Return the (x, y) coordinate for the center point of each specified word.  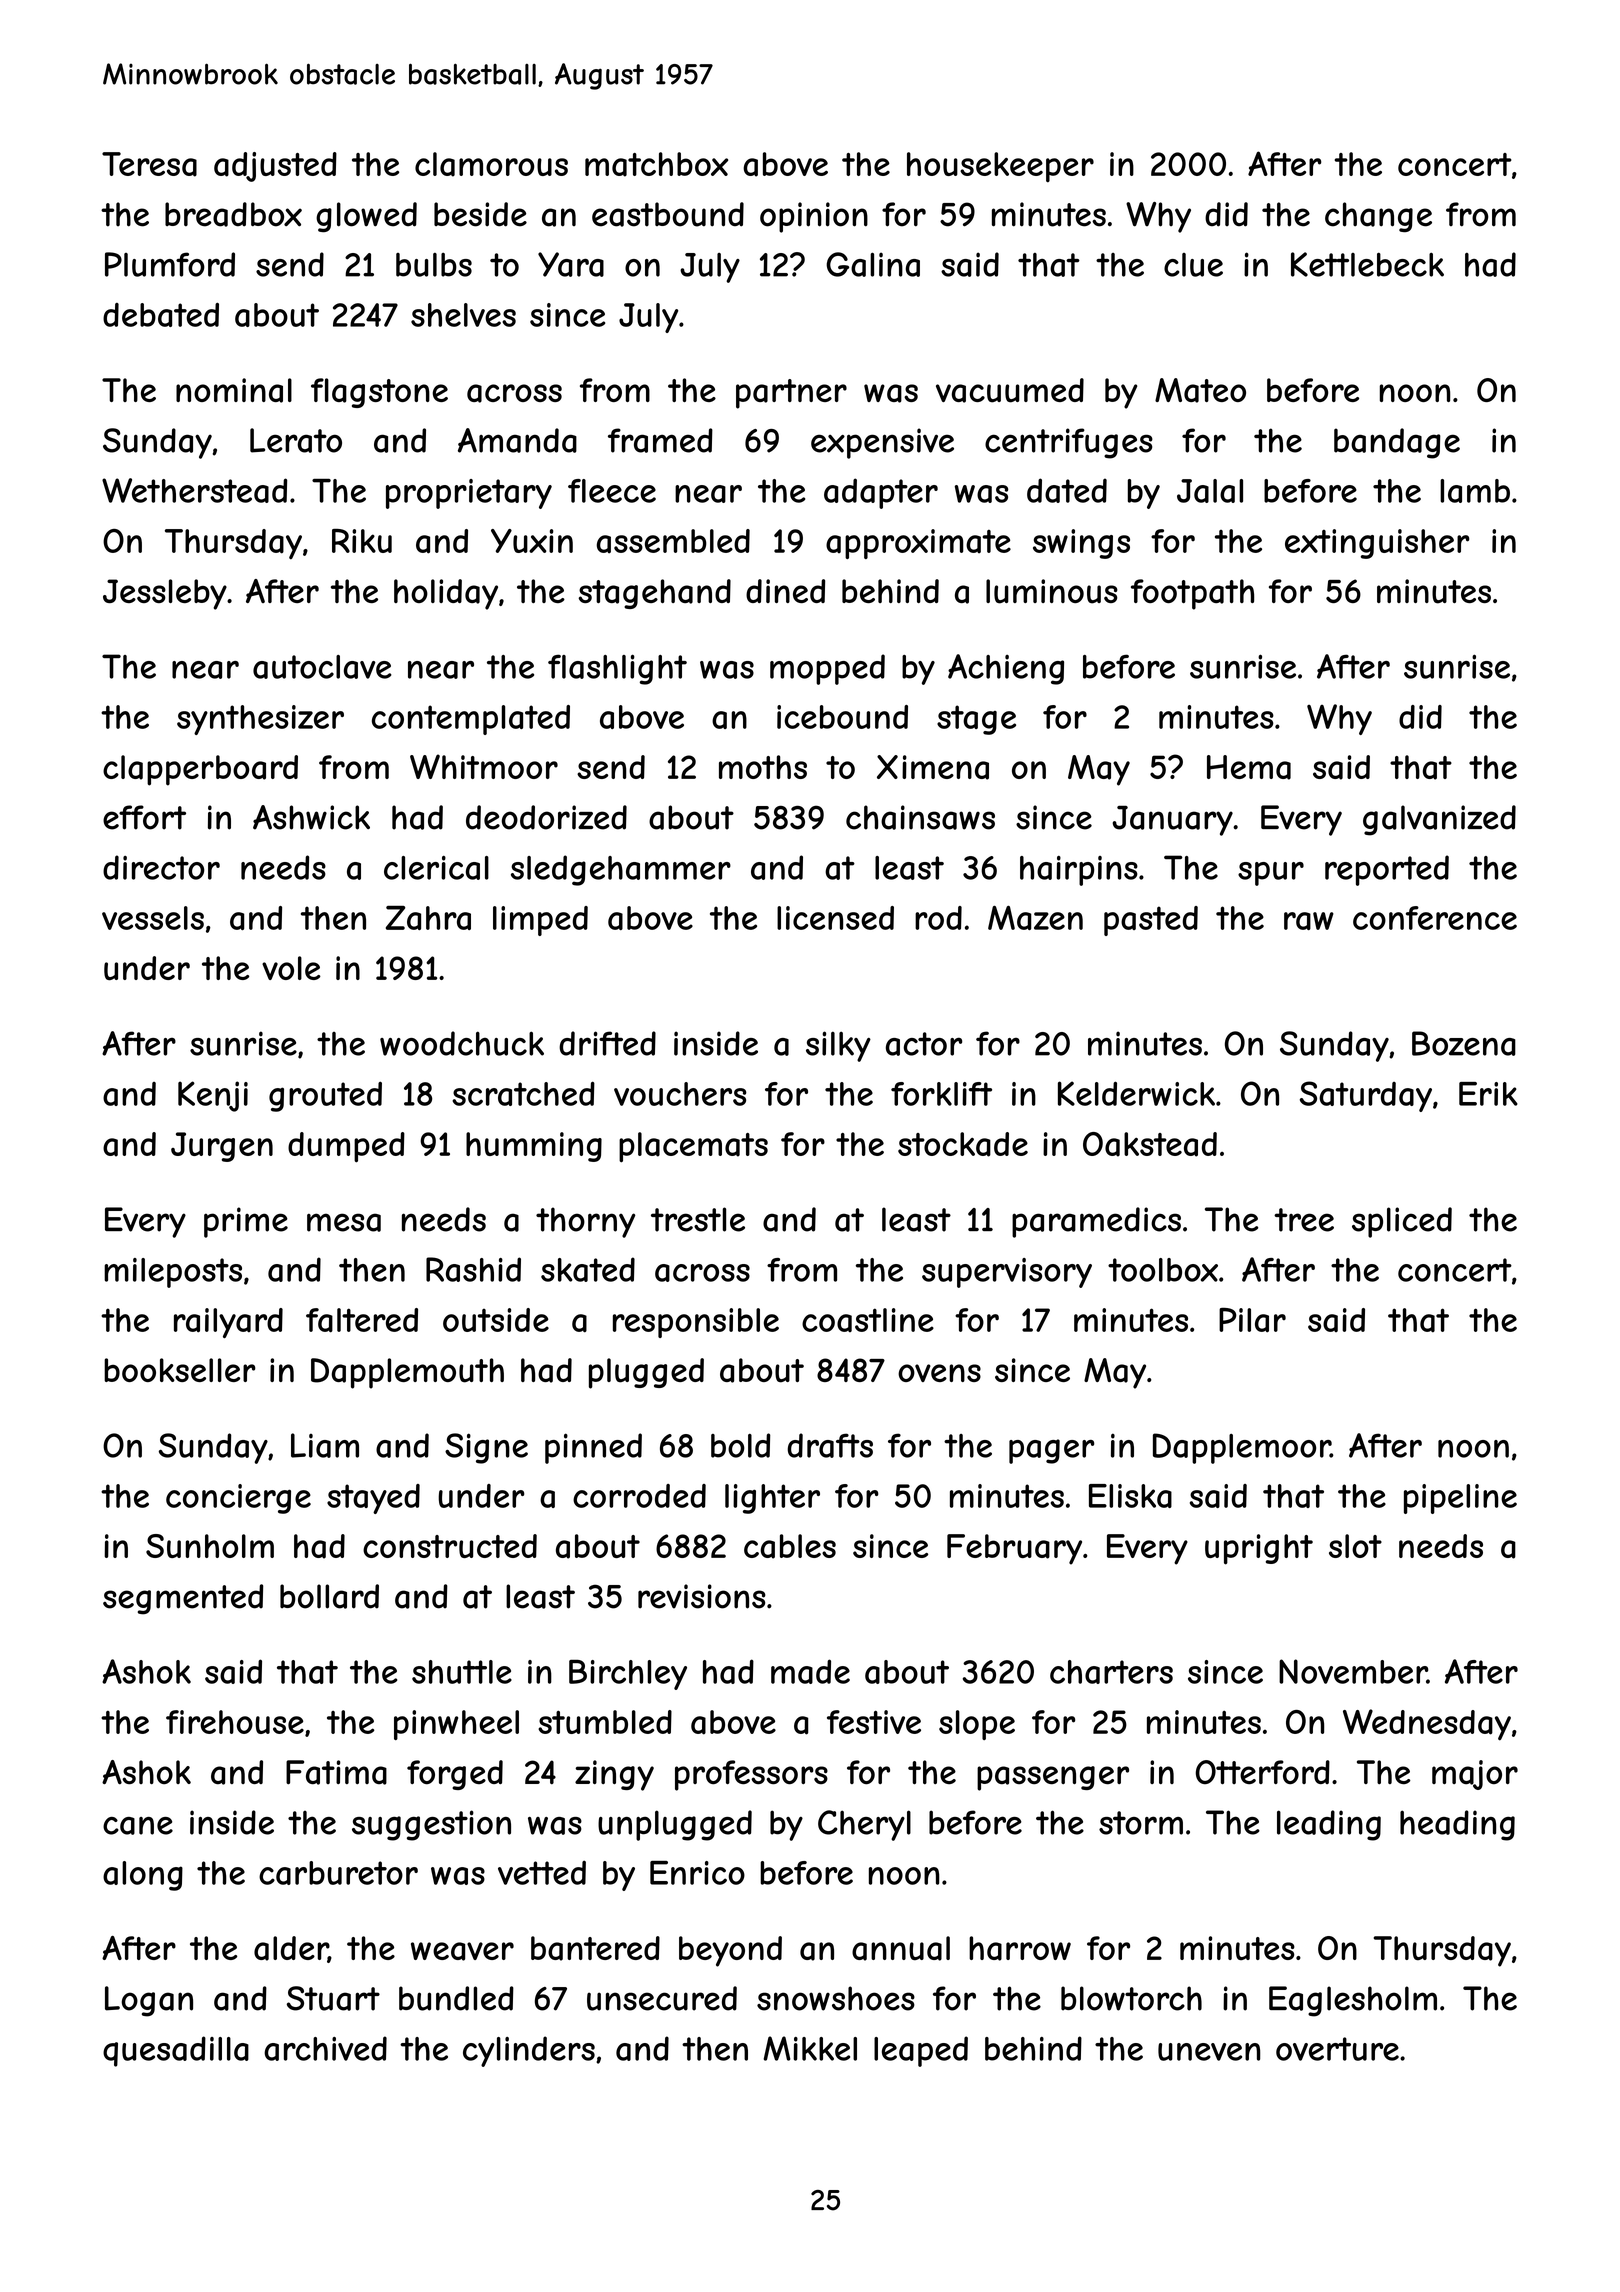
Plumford (170, 264)
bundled (456, 1998)
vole (291, 968)
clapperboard (200, 770)
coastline (868, 1320)
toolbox (1163, 1270)
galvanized (1439, 820)
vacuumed (1010, 390)
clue (1193, 265)
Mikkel (810, 2048)
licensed (835, 918)
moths (763, 767)
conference (1435, 918)
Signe (486, 1448)
